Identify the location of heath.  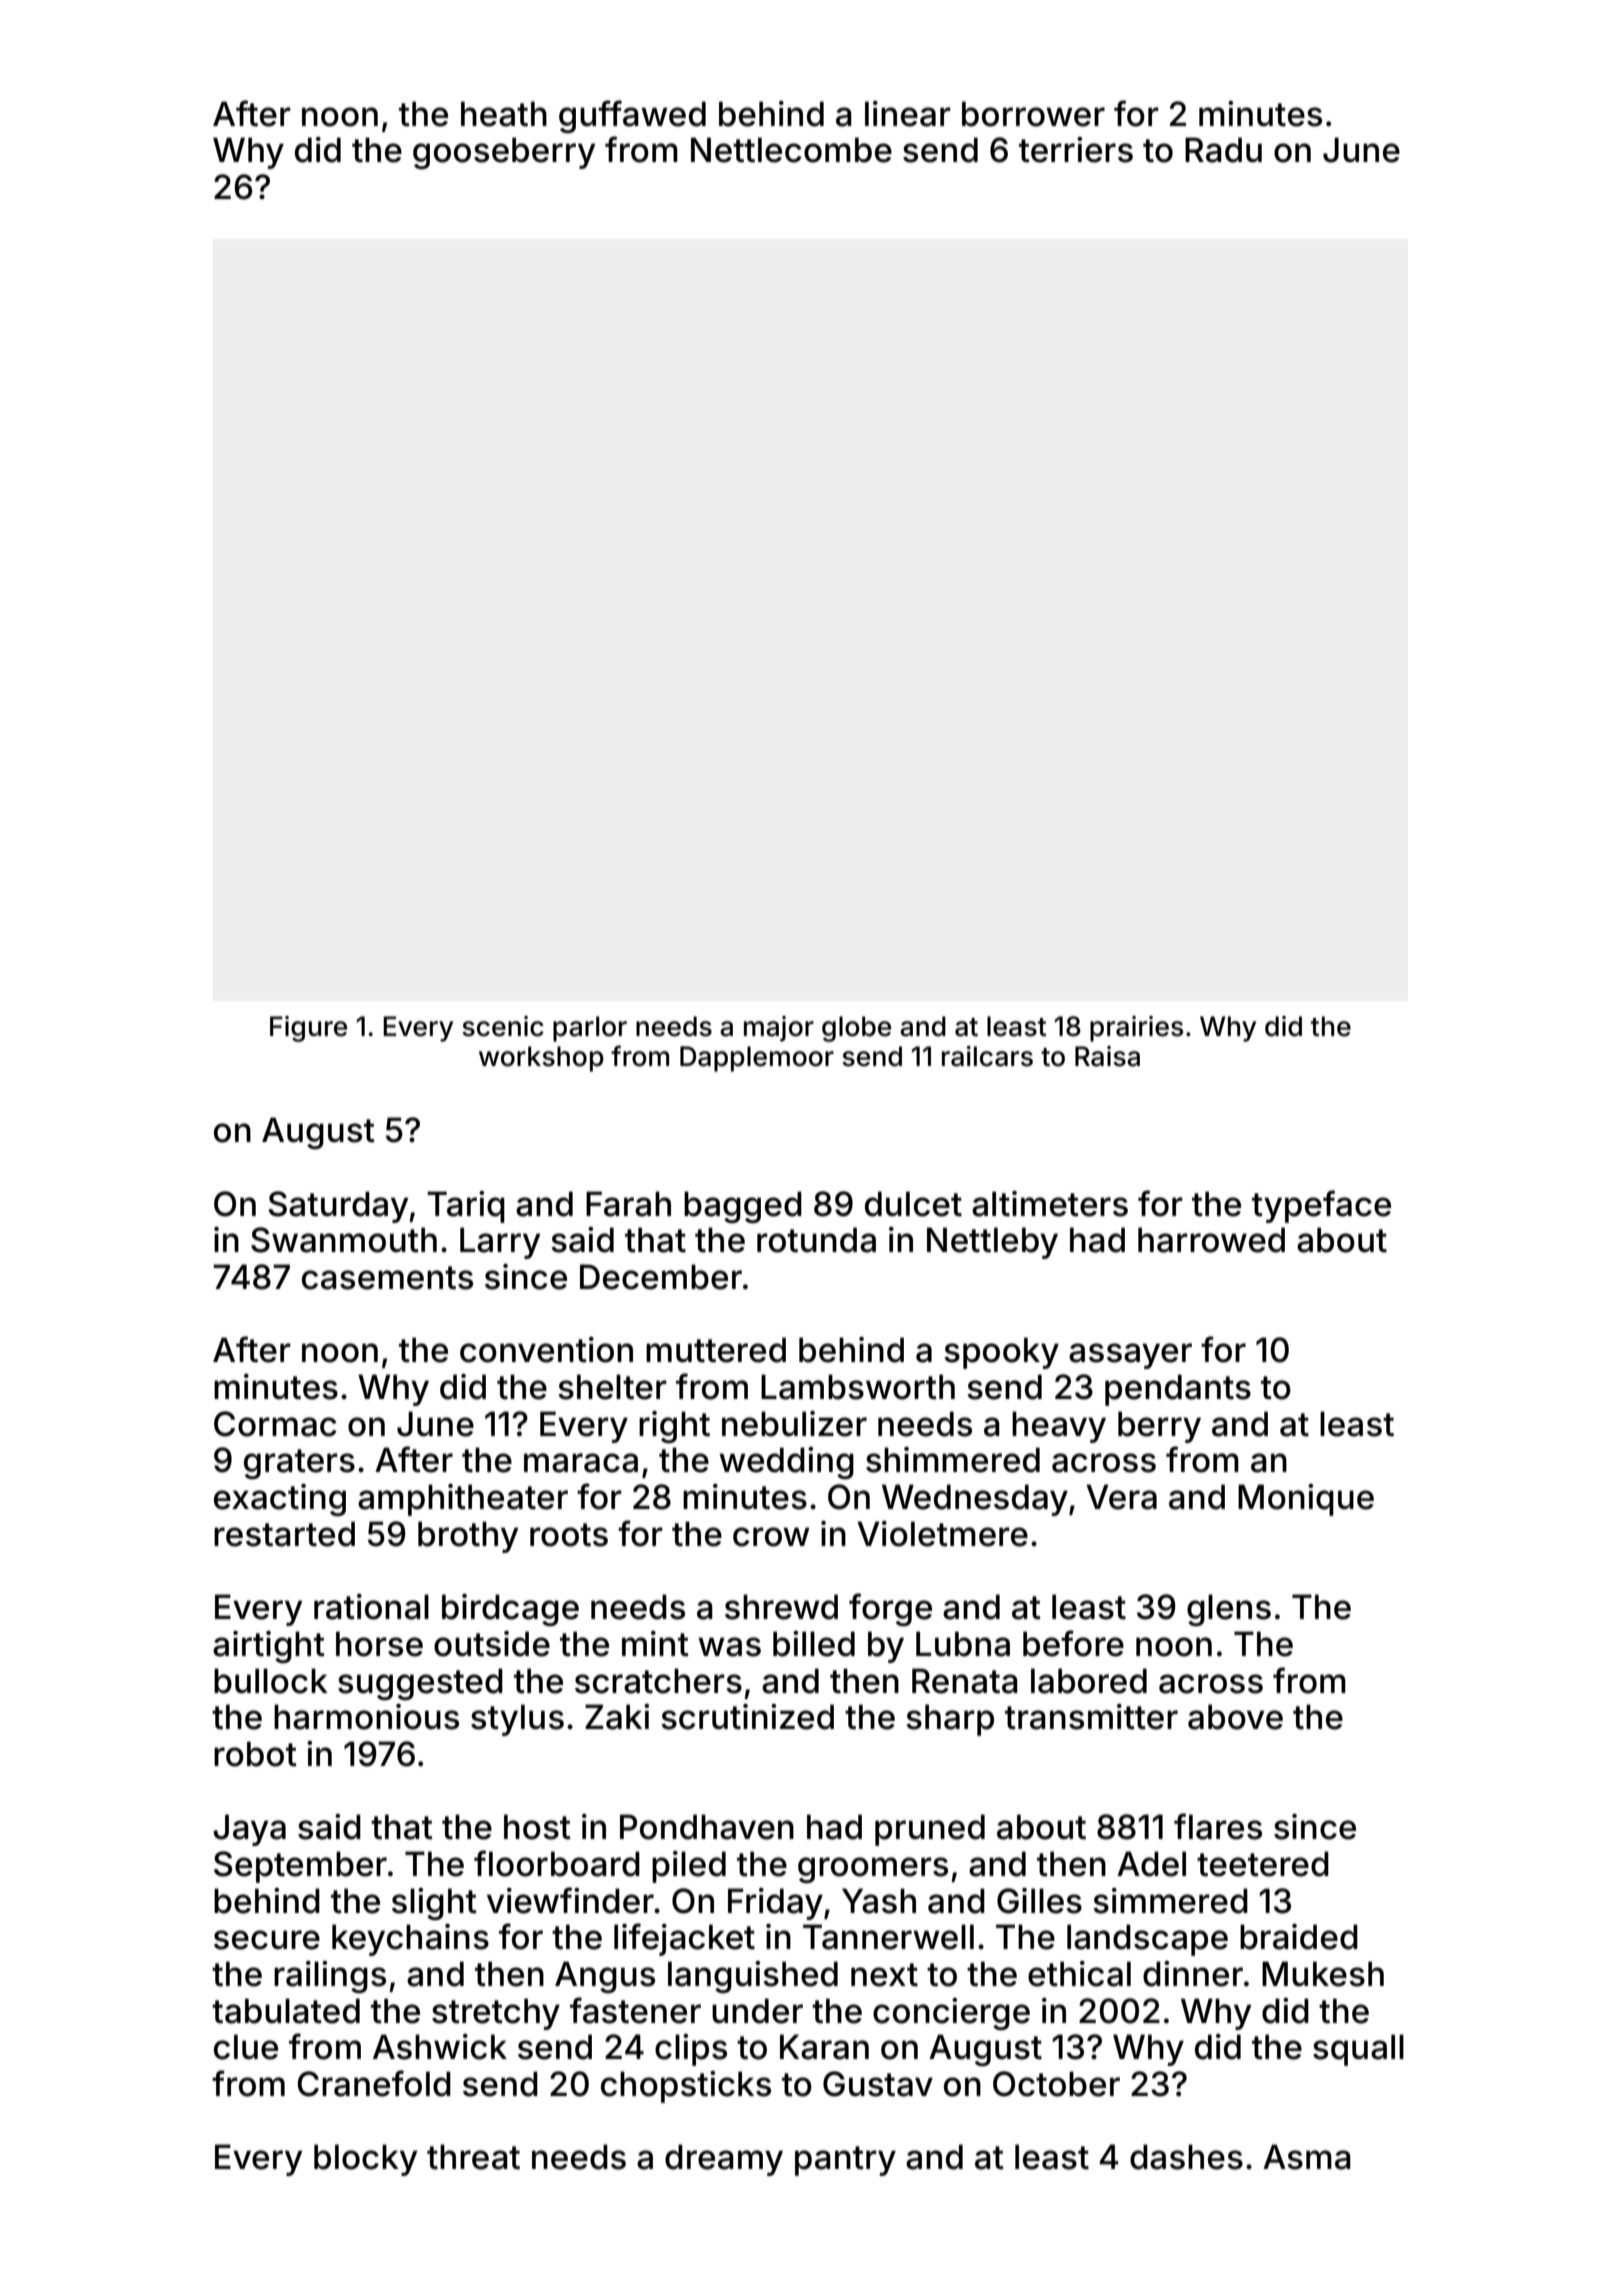
(504, 114).
